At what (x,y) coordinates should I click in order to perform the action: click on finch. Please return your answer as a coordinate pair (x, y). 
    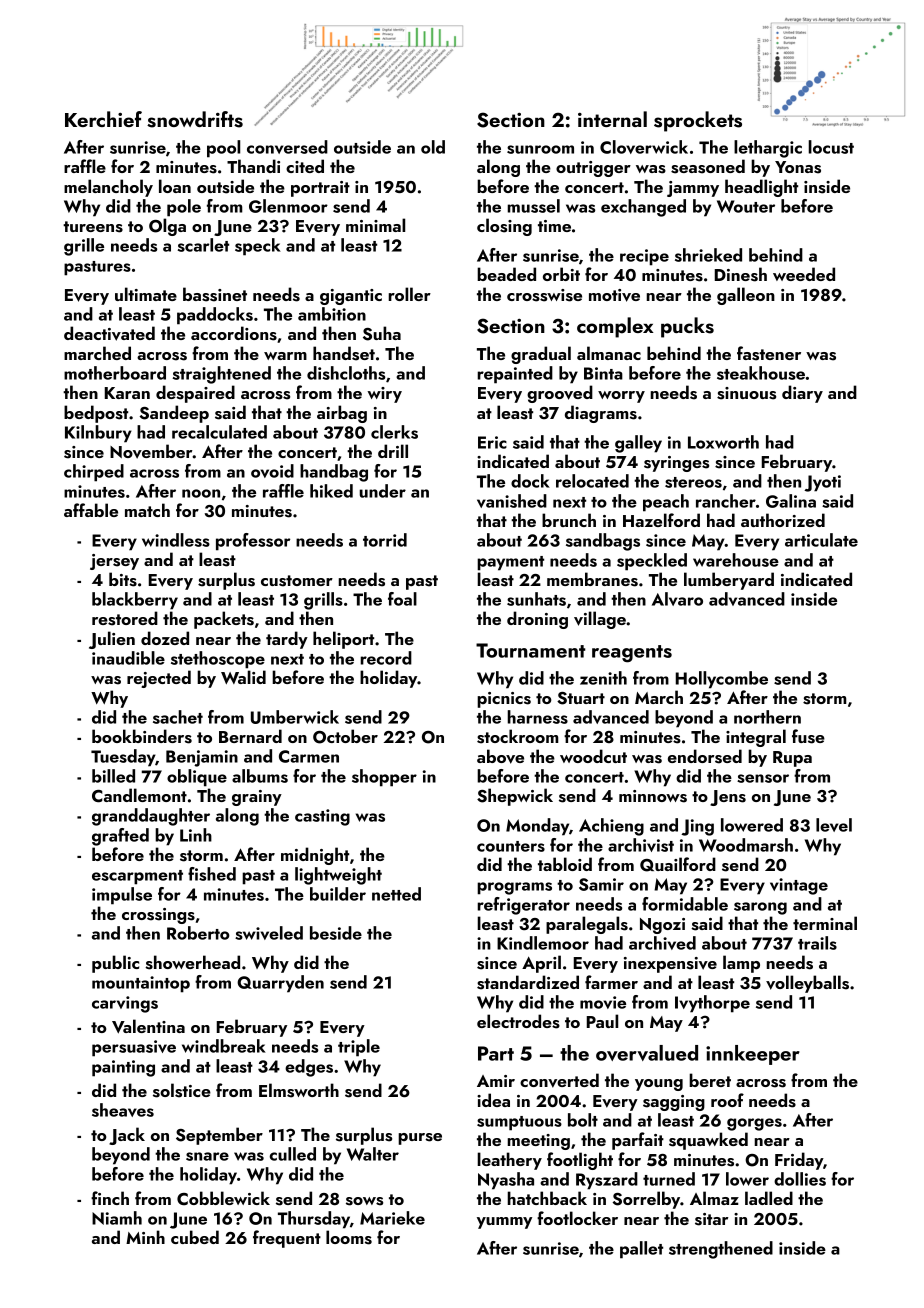
    Looking at the image, I should click on (110, 1198).
